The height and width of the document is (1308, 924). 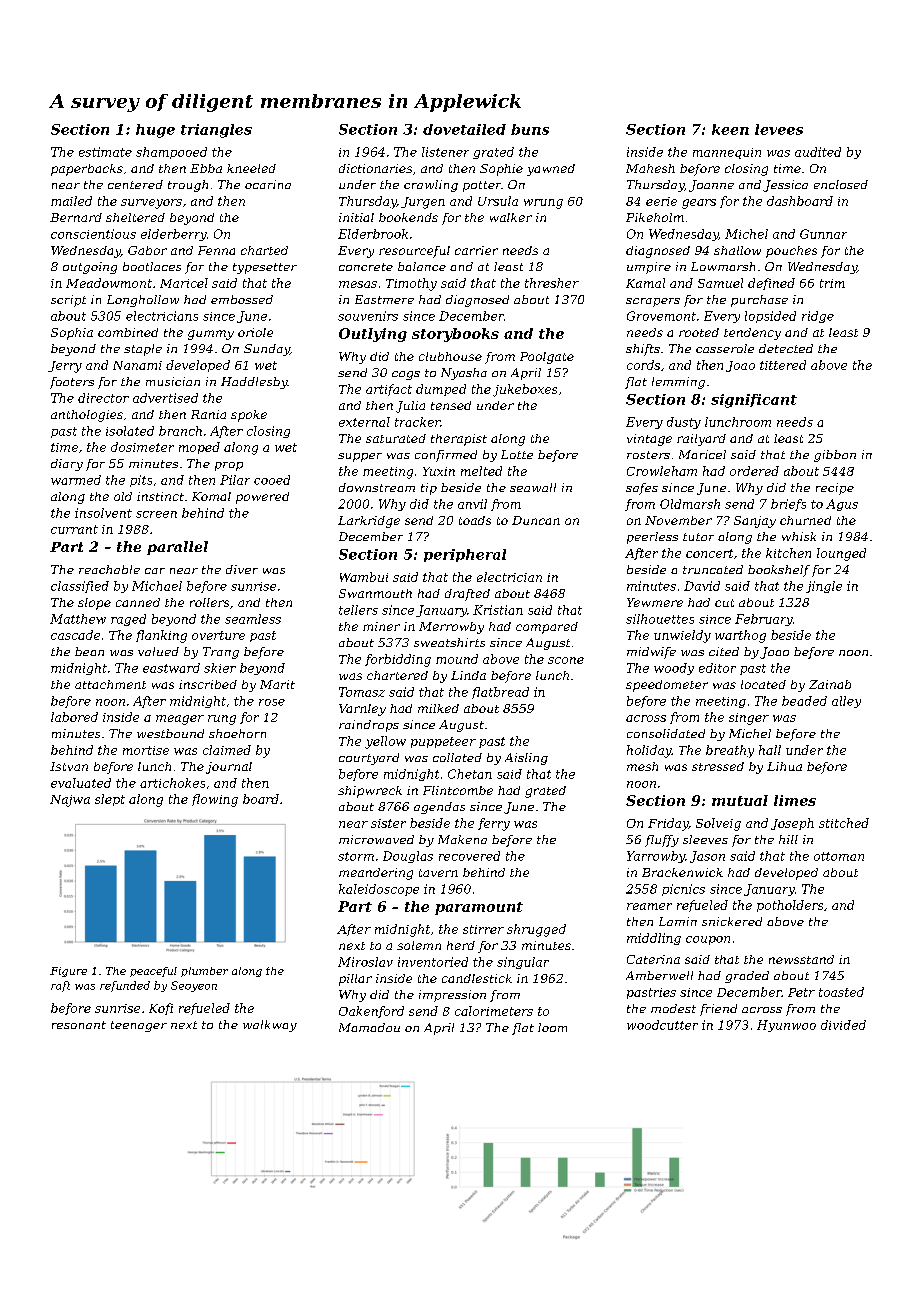 I want to click on scone, so click(x=566, y=660).
